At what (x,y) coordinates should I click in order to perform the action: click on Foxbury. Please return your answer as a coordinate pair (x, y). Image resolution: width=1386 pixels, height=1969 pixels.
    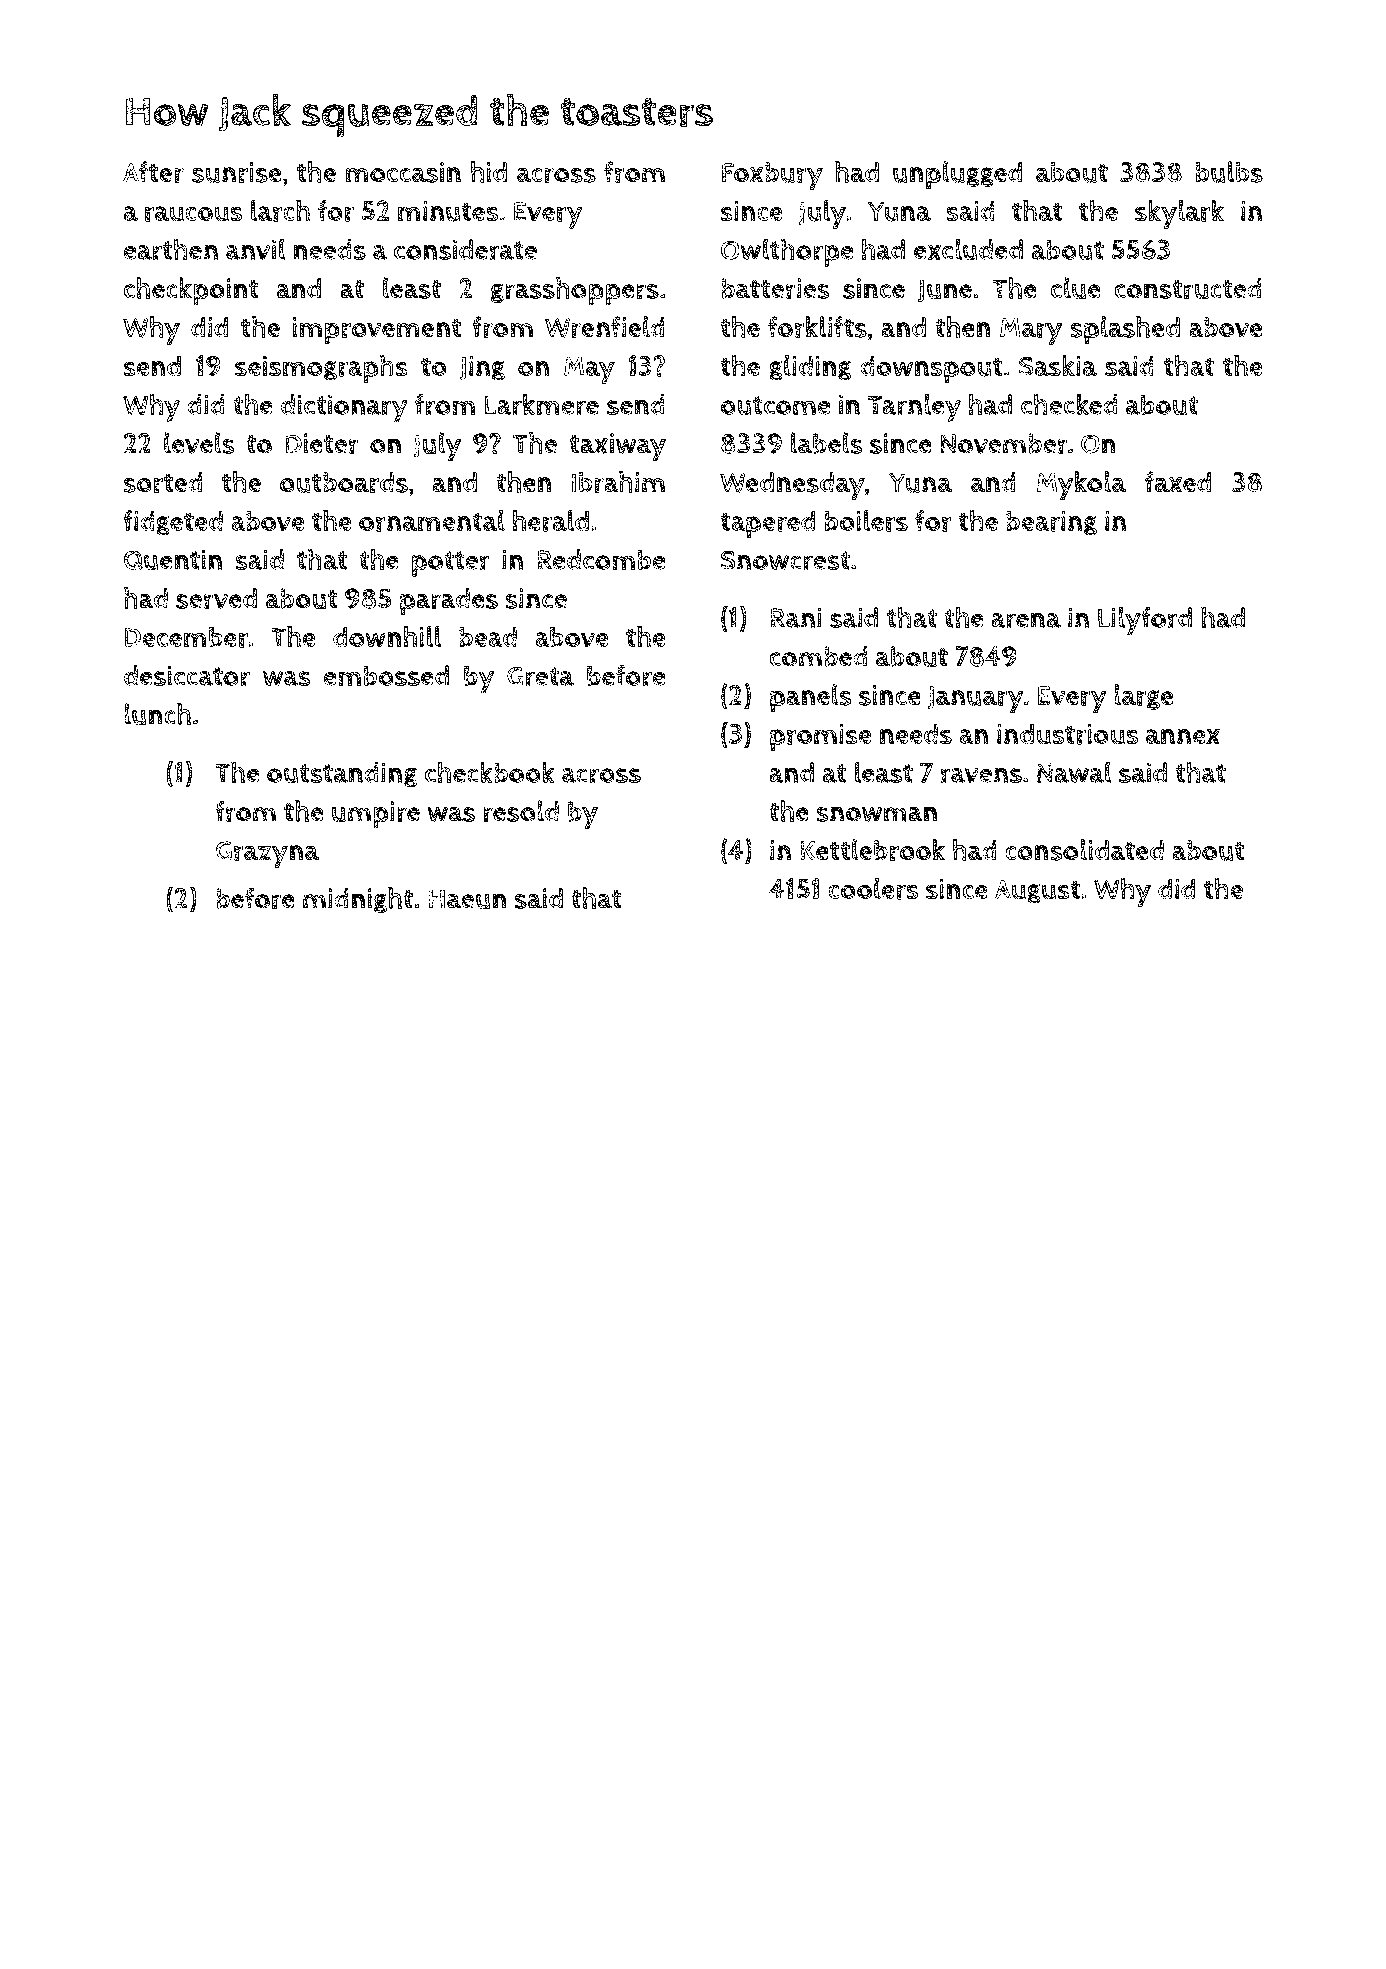
    Looking at the image, I should click on (772, 176).
